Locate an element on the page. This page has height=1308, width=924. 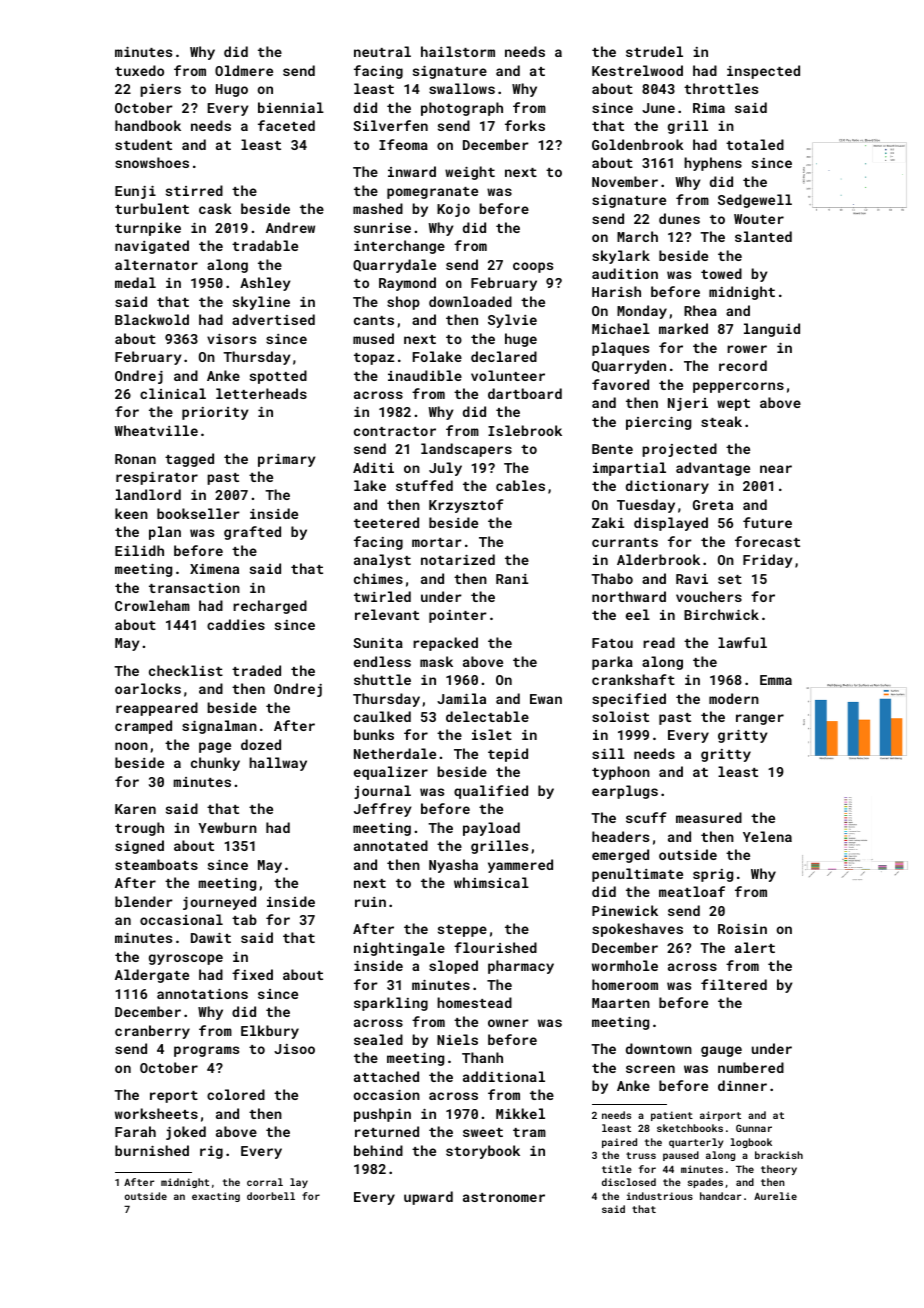
astronomer is located at coordinates (504, 1197).
